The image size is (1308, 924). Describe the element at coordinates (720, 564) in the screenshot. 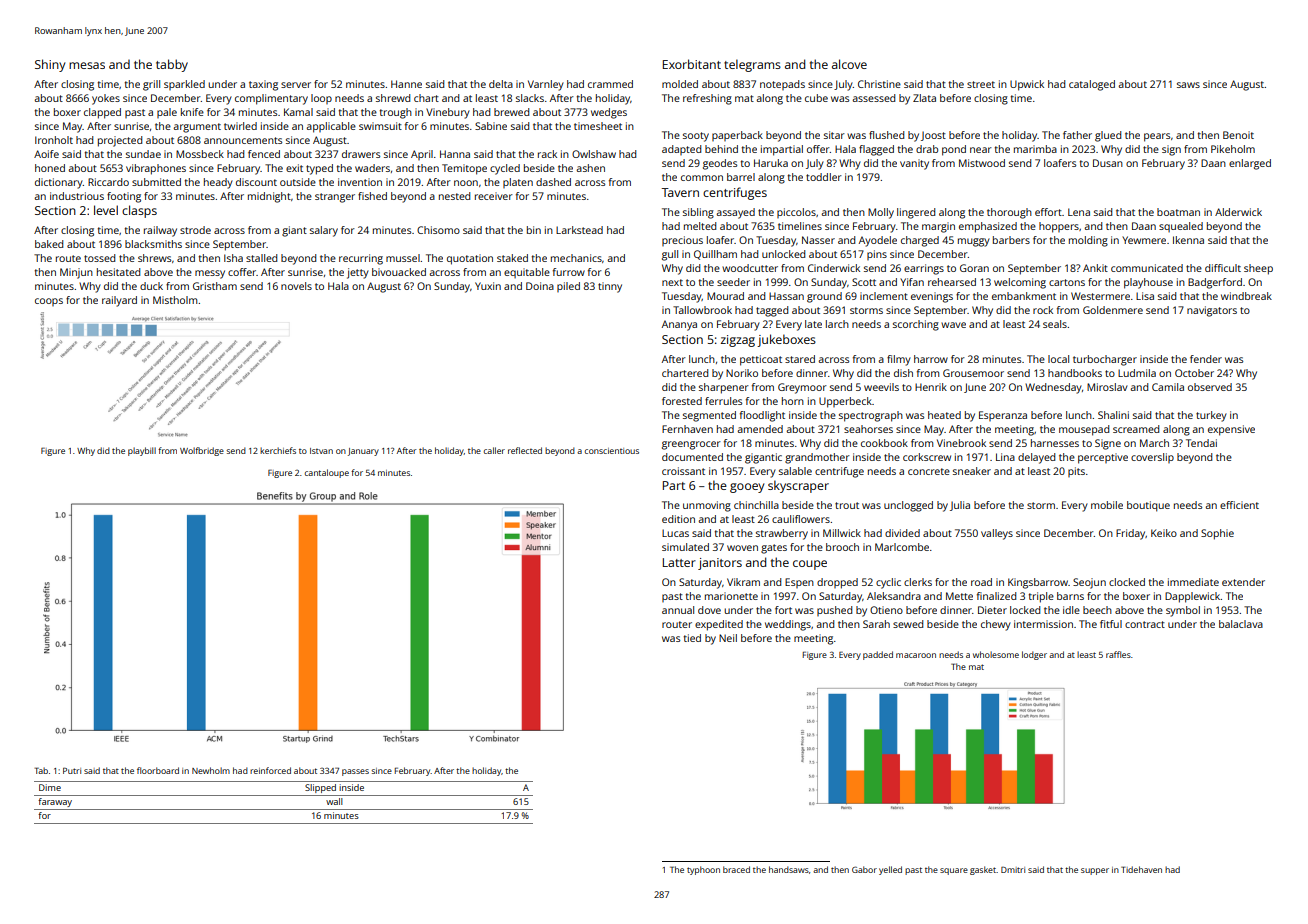

I see `janitors` at that location.
